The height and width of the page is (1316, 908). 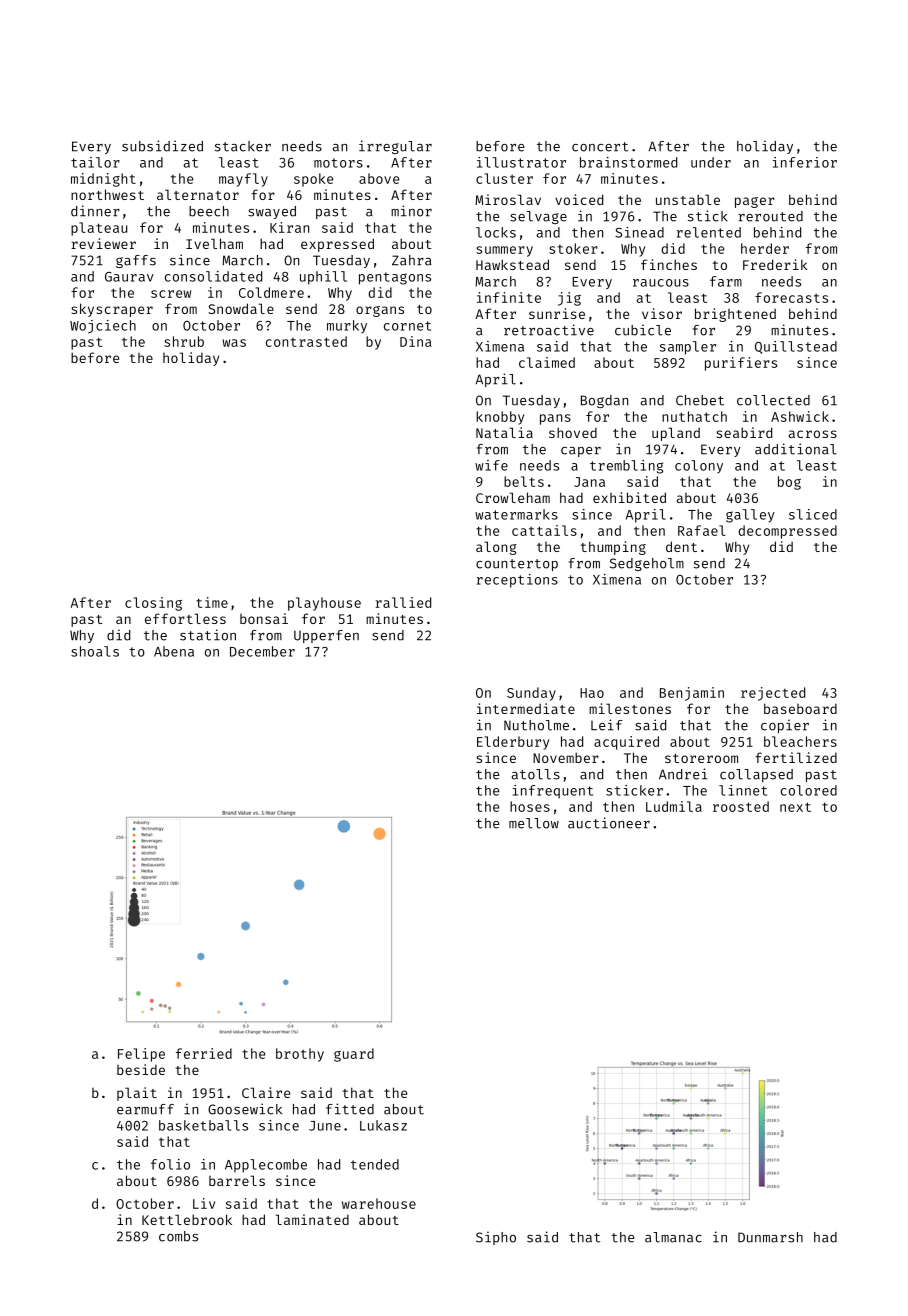 What do you see at coordinates (403, 602) in the page?
I see `rallied` at bounding box center [403, 602].
